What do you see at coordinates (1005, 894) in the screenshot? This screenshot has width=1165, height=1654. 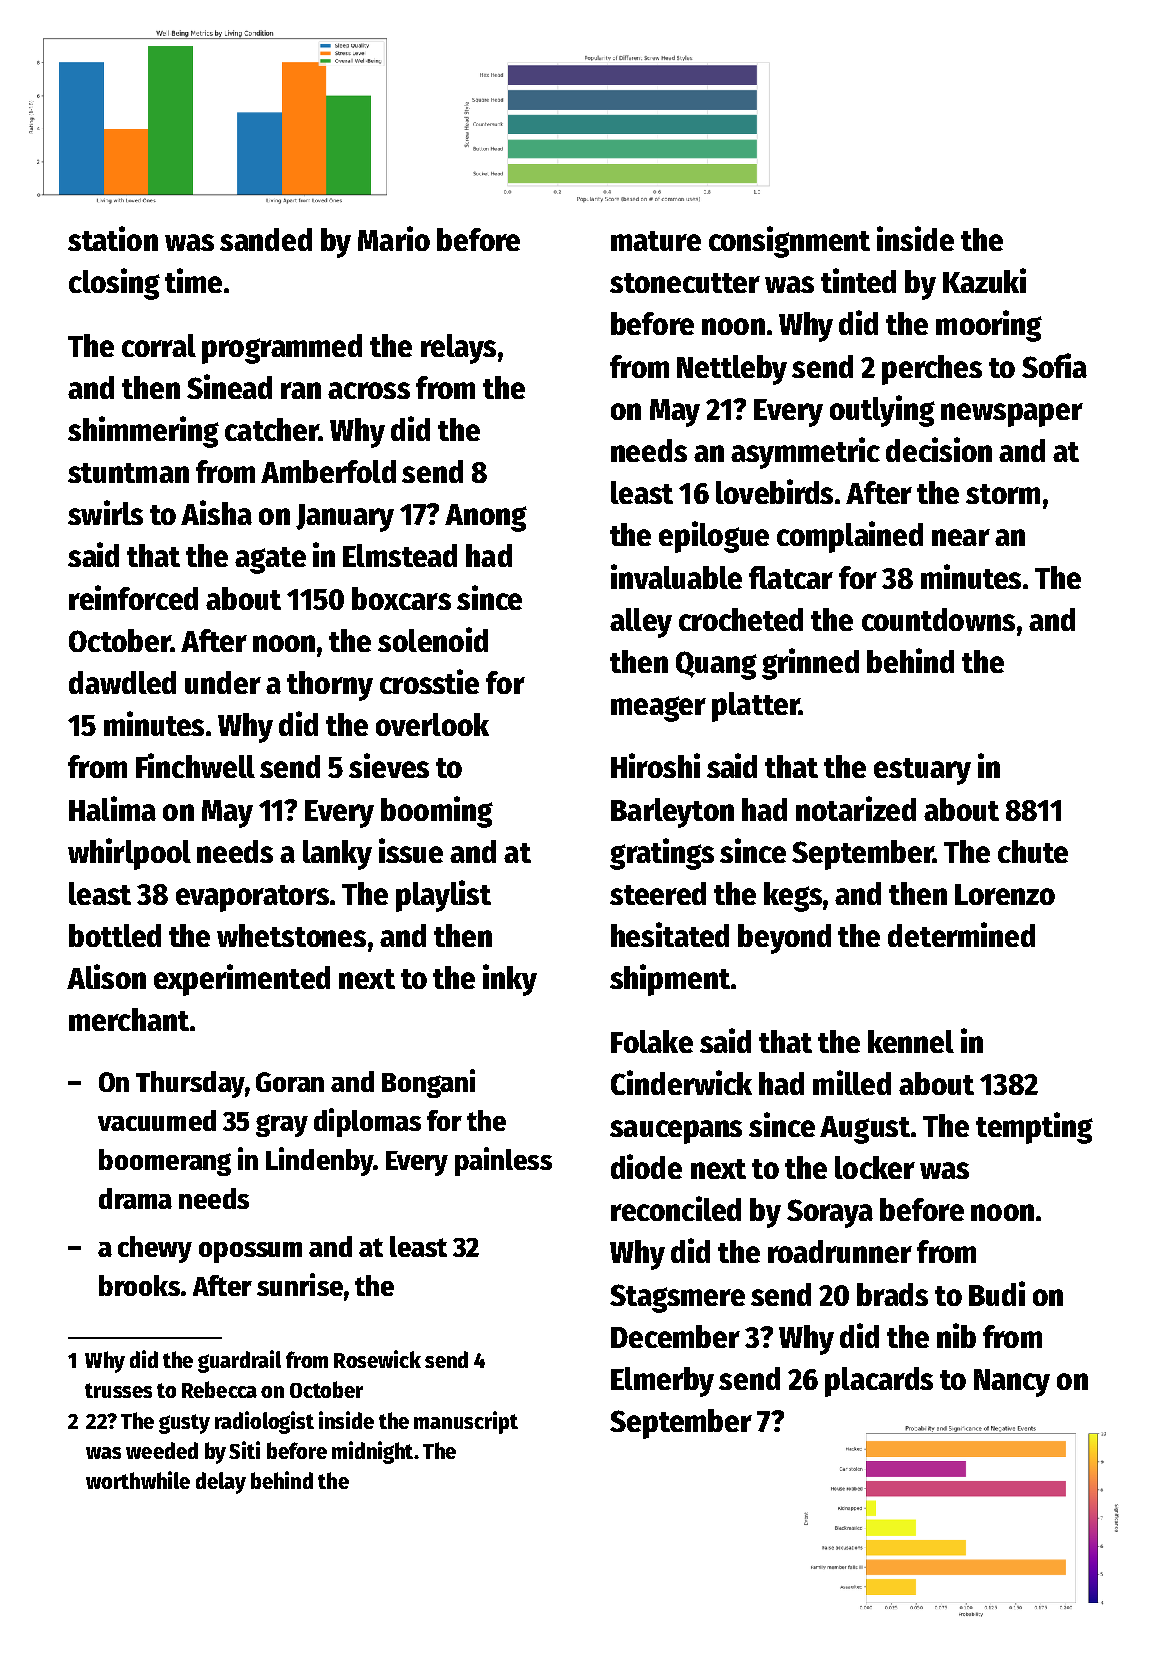 I see `Lorenzo` at bounding box center [1005, 894].
